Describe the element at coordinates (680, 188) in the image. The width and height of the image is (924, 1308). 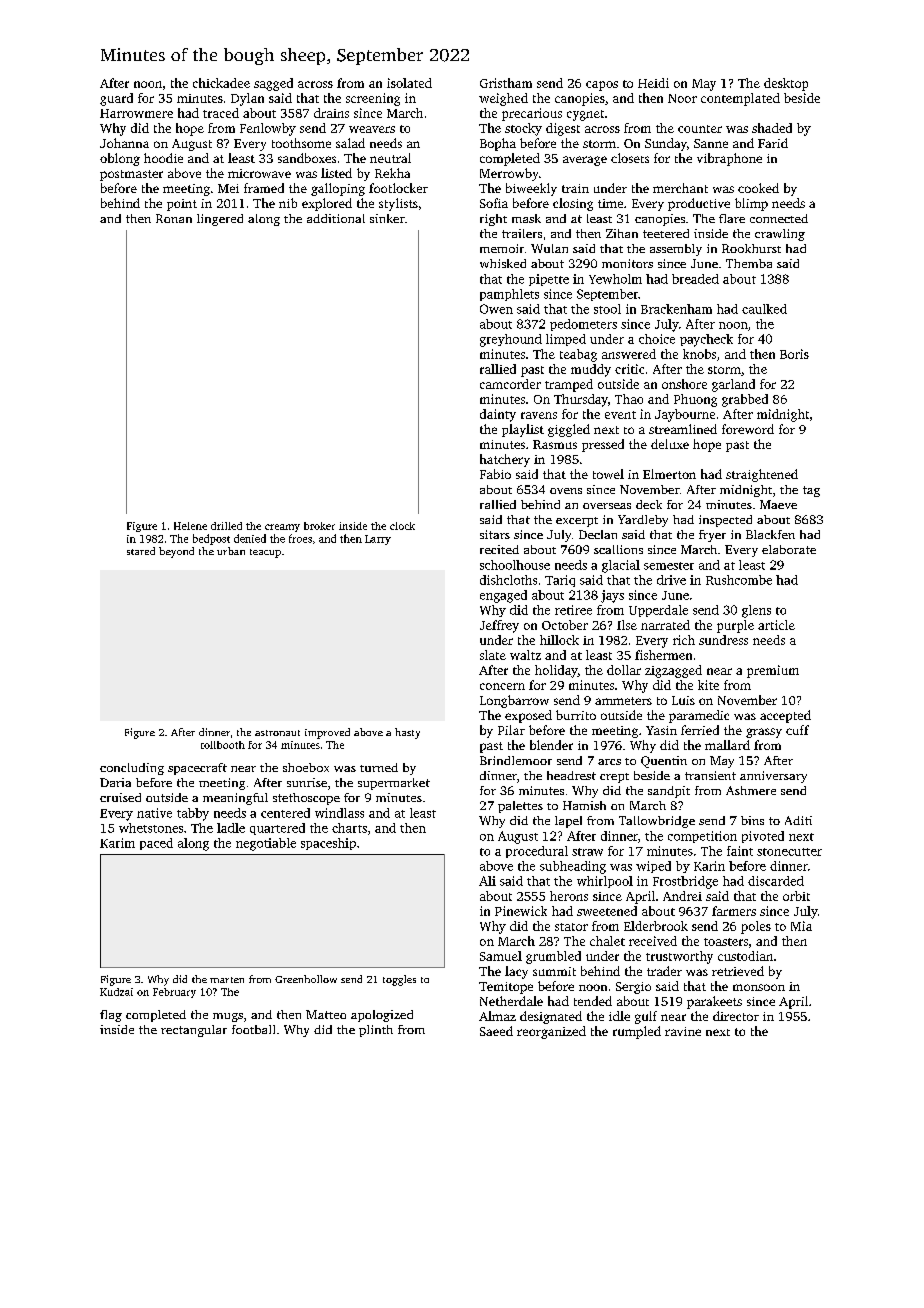
I see `merchant` at that location.
